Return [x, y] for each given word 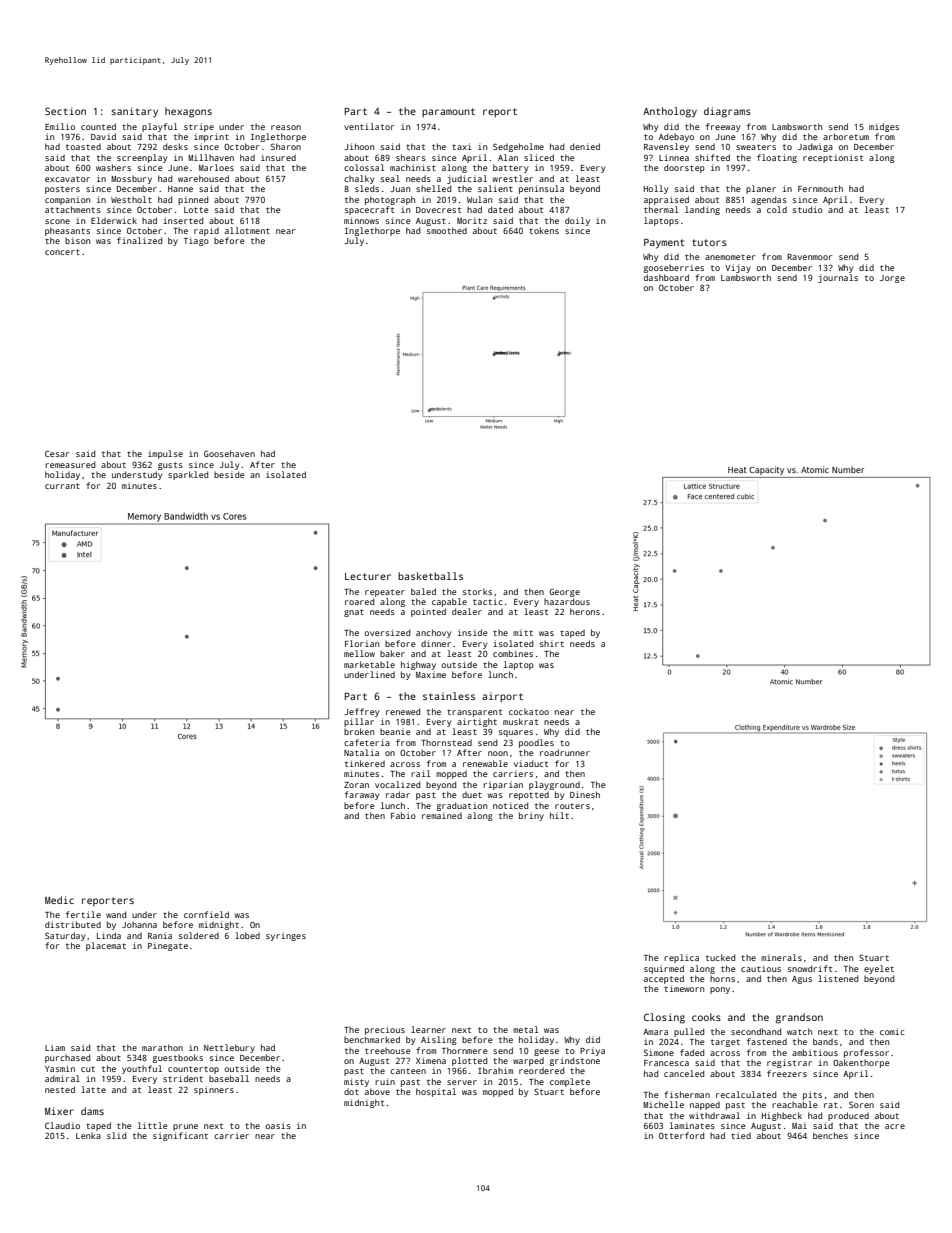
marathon [162, 1047]
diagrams [727, 112]
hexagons [188, 112]
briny [531, 816]
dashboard [666, 277]
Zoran [356, 785]
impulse [165, 454]
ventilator [369, 126]
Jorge [892, 279]
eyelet [879, 969]
